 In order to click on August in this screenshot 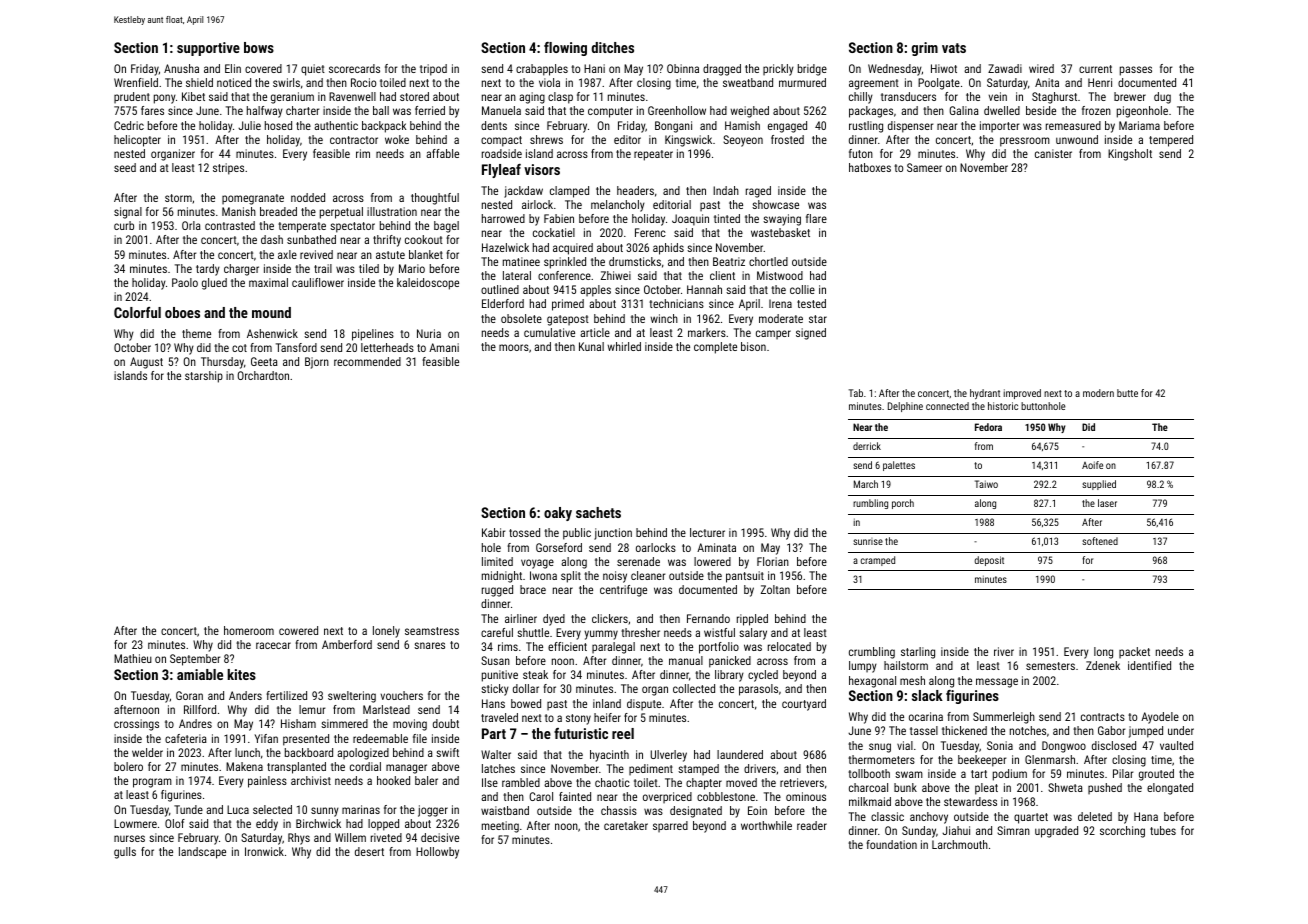, I will do `click(146, 363)`.
